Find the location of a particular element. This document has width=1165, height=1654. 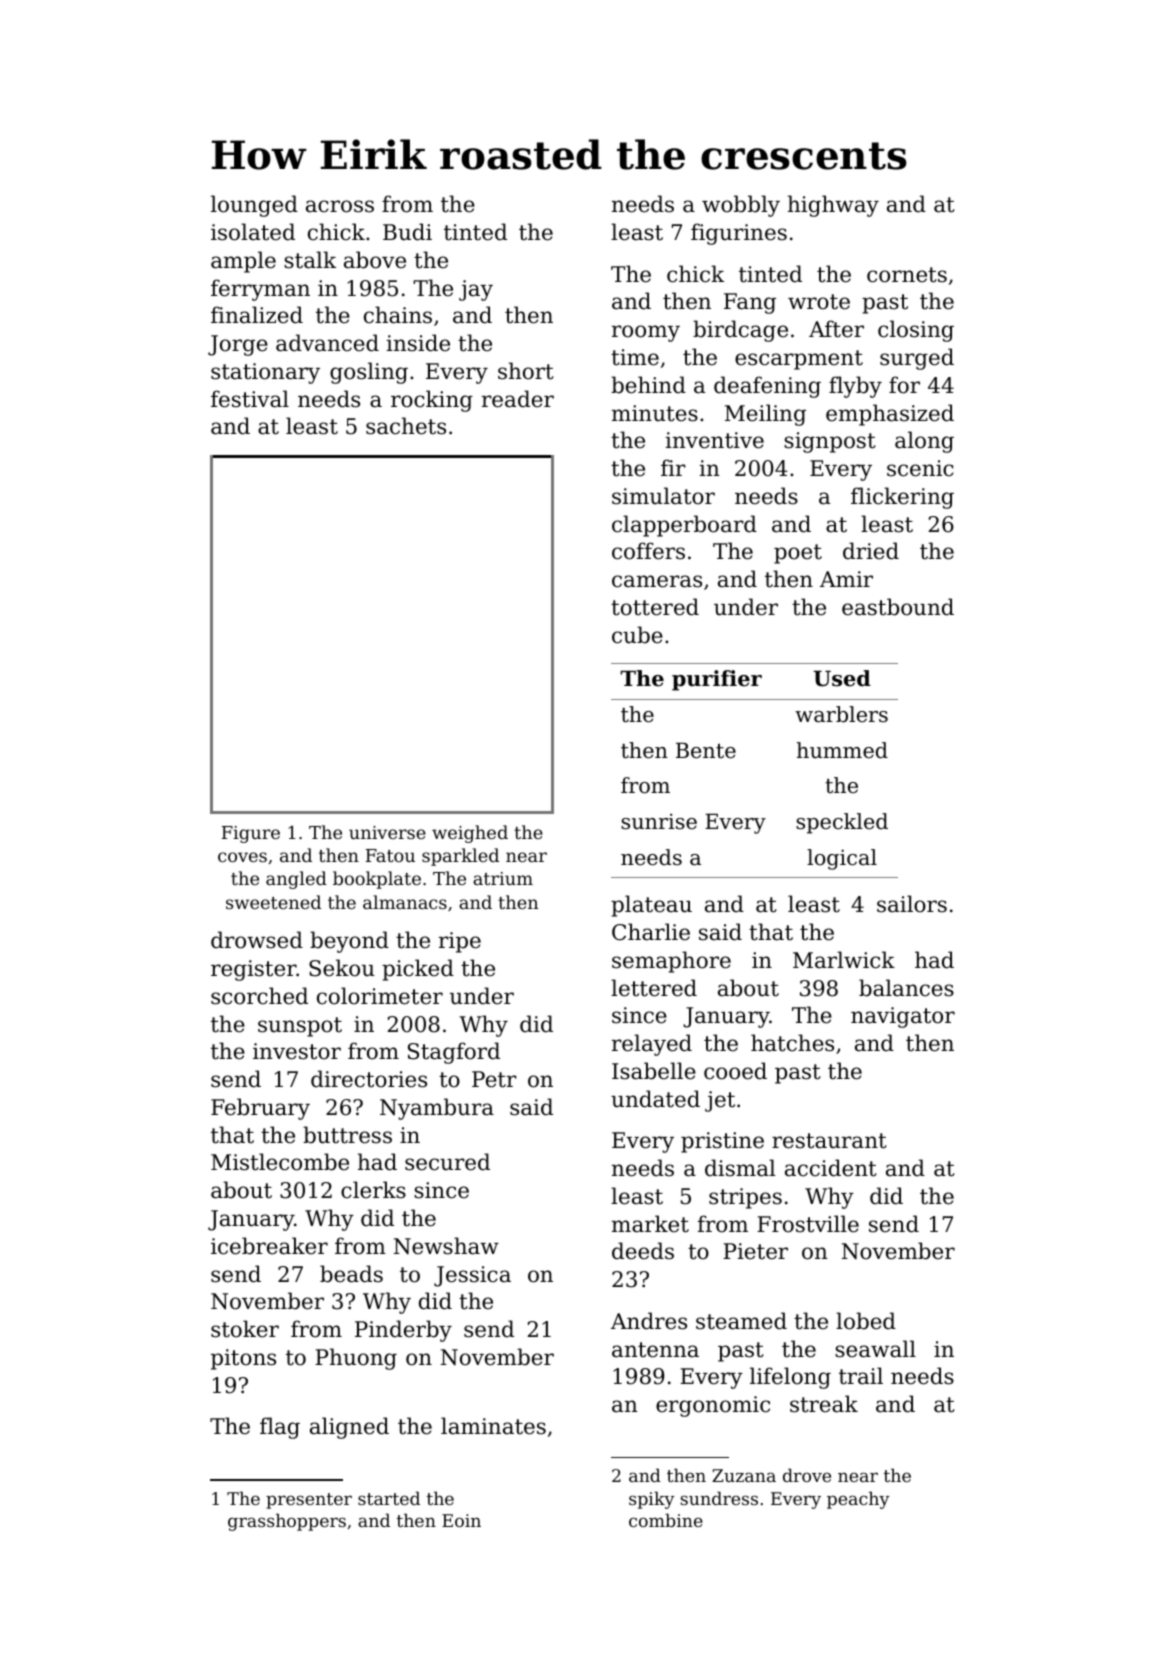

buttress is located at coordinates (347, 1135).
